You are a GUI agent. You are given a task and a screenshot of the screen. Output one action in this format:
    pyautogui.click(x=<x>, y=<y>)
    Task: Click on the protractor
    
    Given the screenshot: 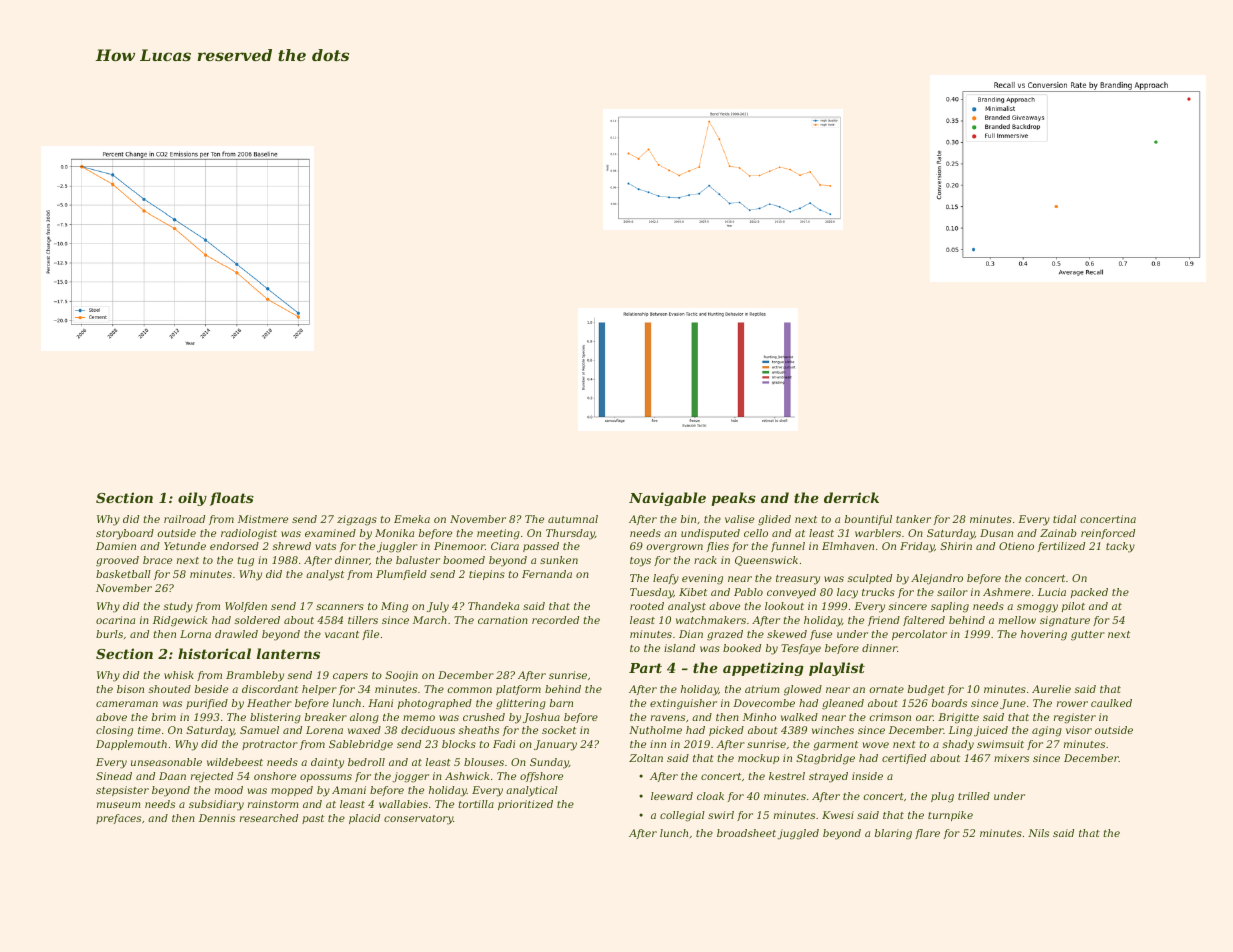 What is the action you would take?
    pyautogui.click(x=270, y=745)
